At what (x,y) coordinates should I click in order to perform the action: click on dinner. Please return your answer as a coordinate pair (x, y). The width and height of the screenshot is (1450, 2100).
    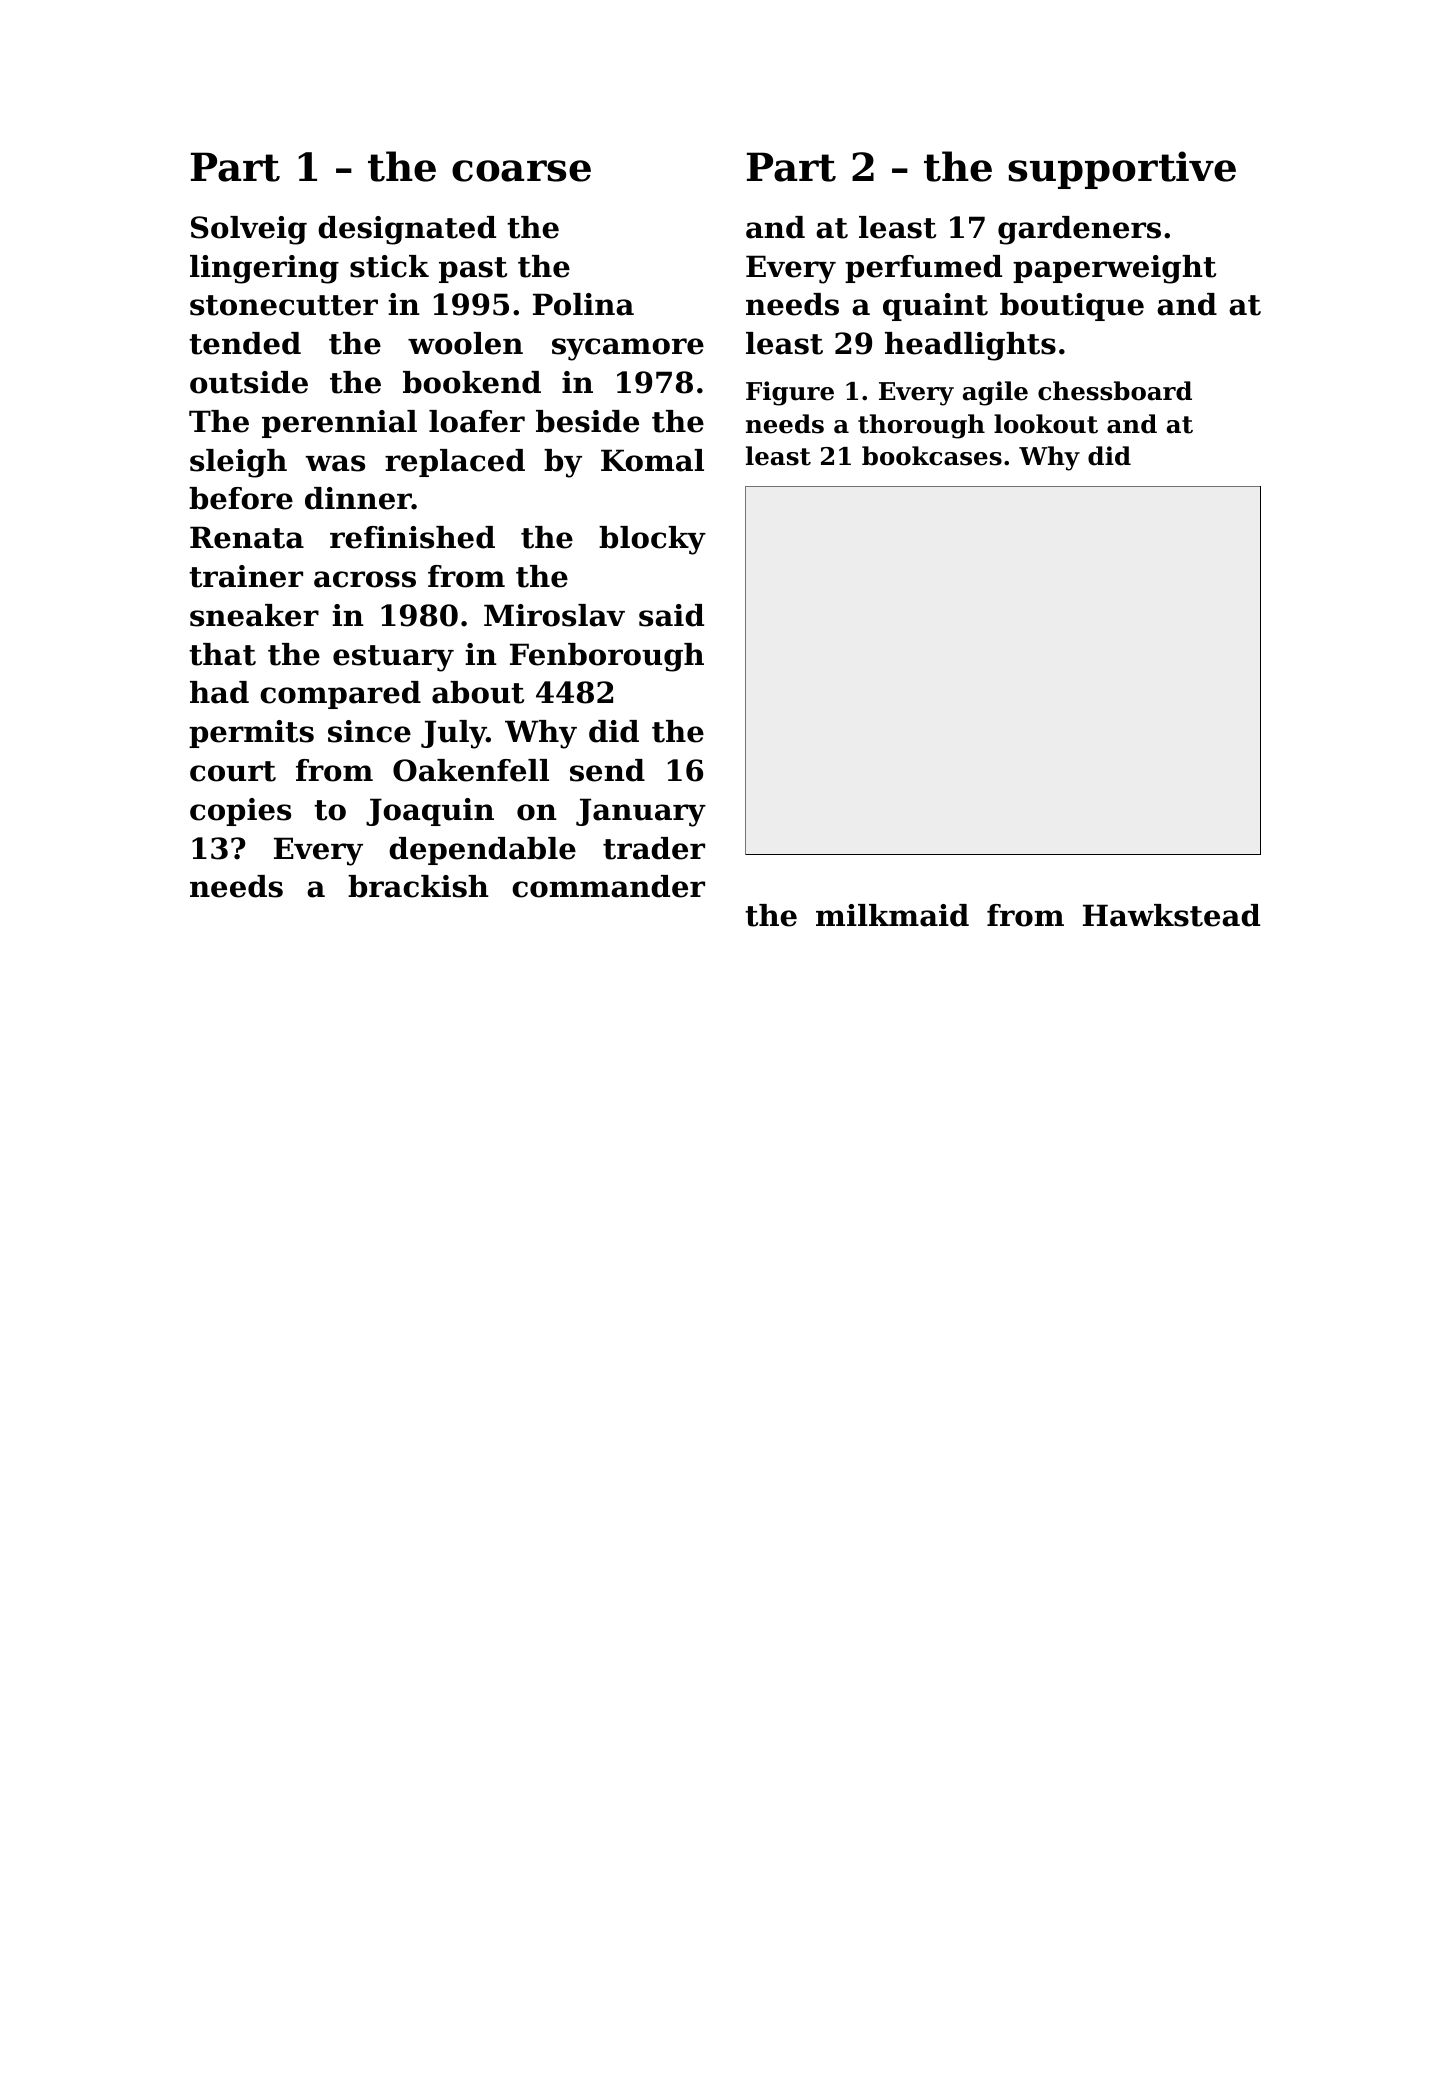
    Looking at the image, I should click on (358, 498).
